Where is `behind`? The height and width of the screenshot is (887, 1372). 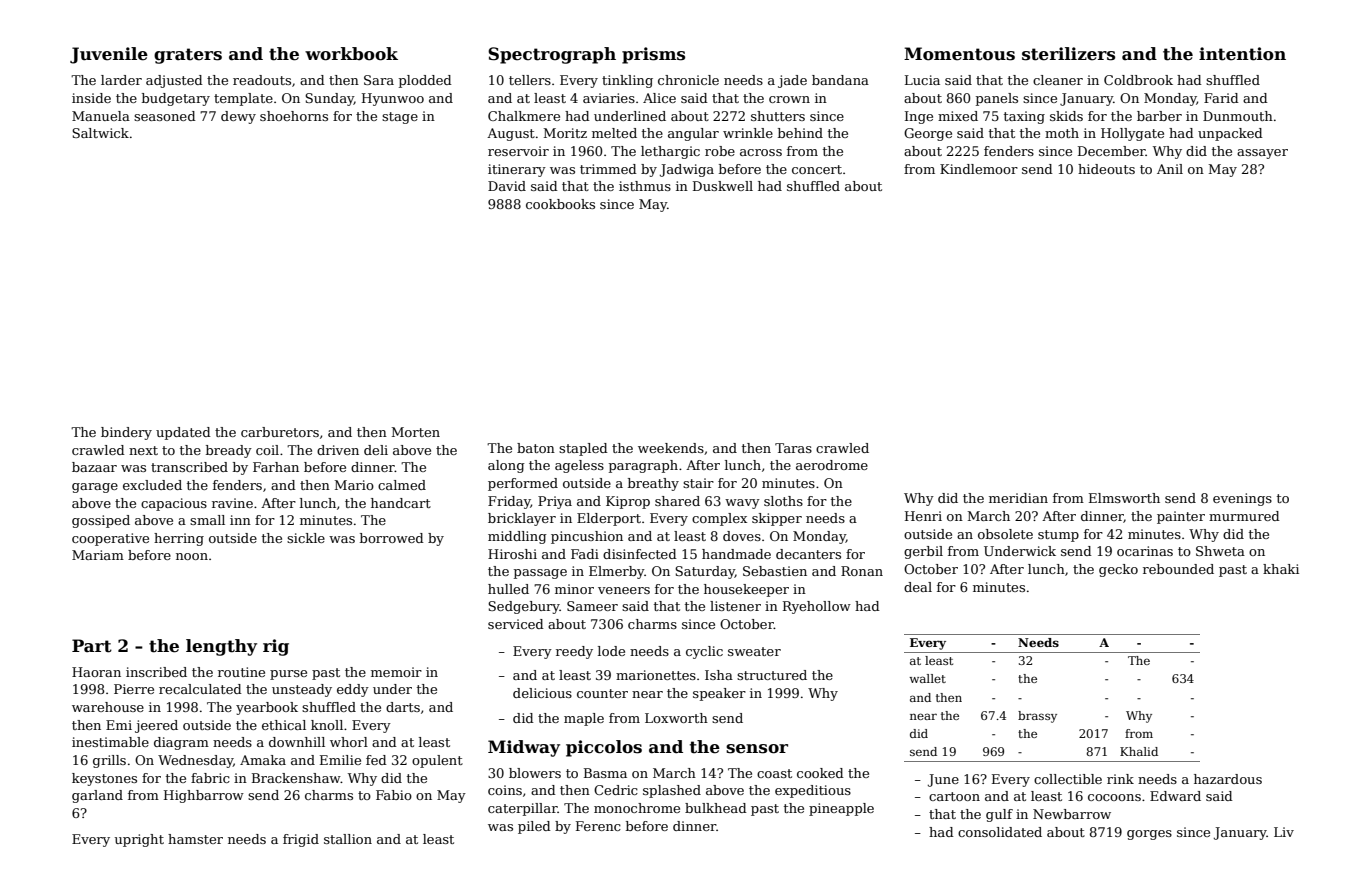
behind is located at coordinates (800, 133).
